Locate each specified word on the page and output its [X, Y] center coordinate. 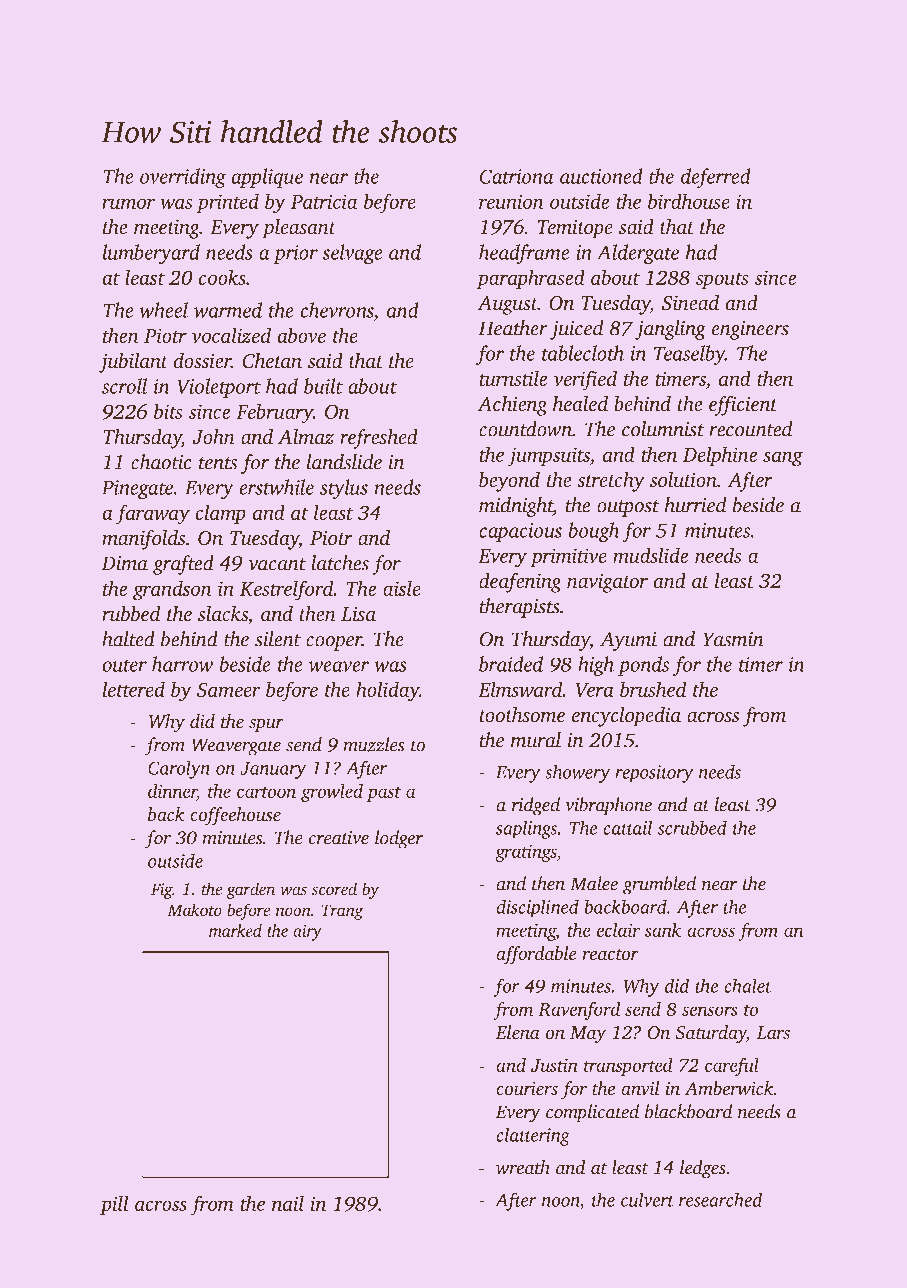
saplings [526, 829]
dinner [172, 792]
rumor [128, 203]
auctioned [601, 176]
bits [168, 411]
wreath [523, 1167]
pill [114, 1205]
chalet [748, 985]
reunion [511, 201]
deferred [716, 178]
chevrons [337, 310]
